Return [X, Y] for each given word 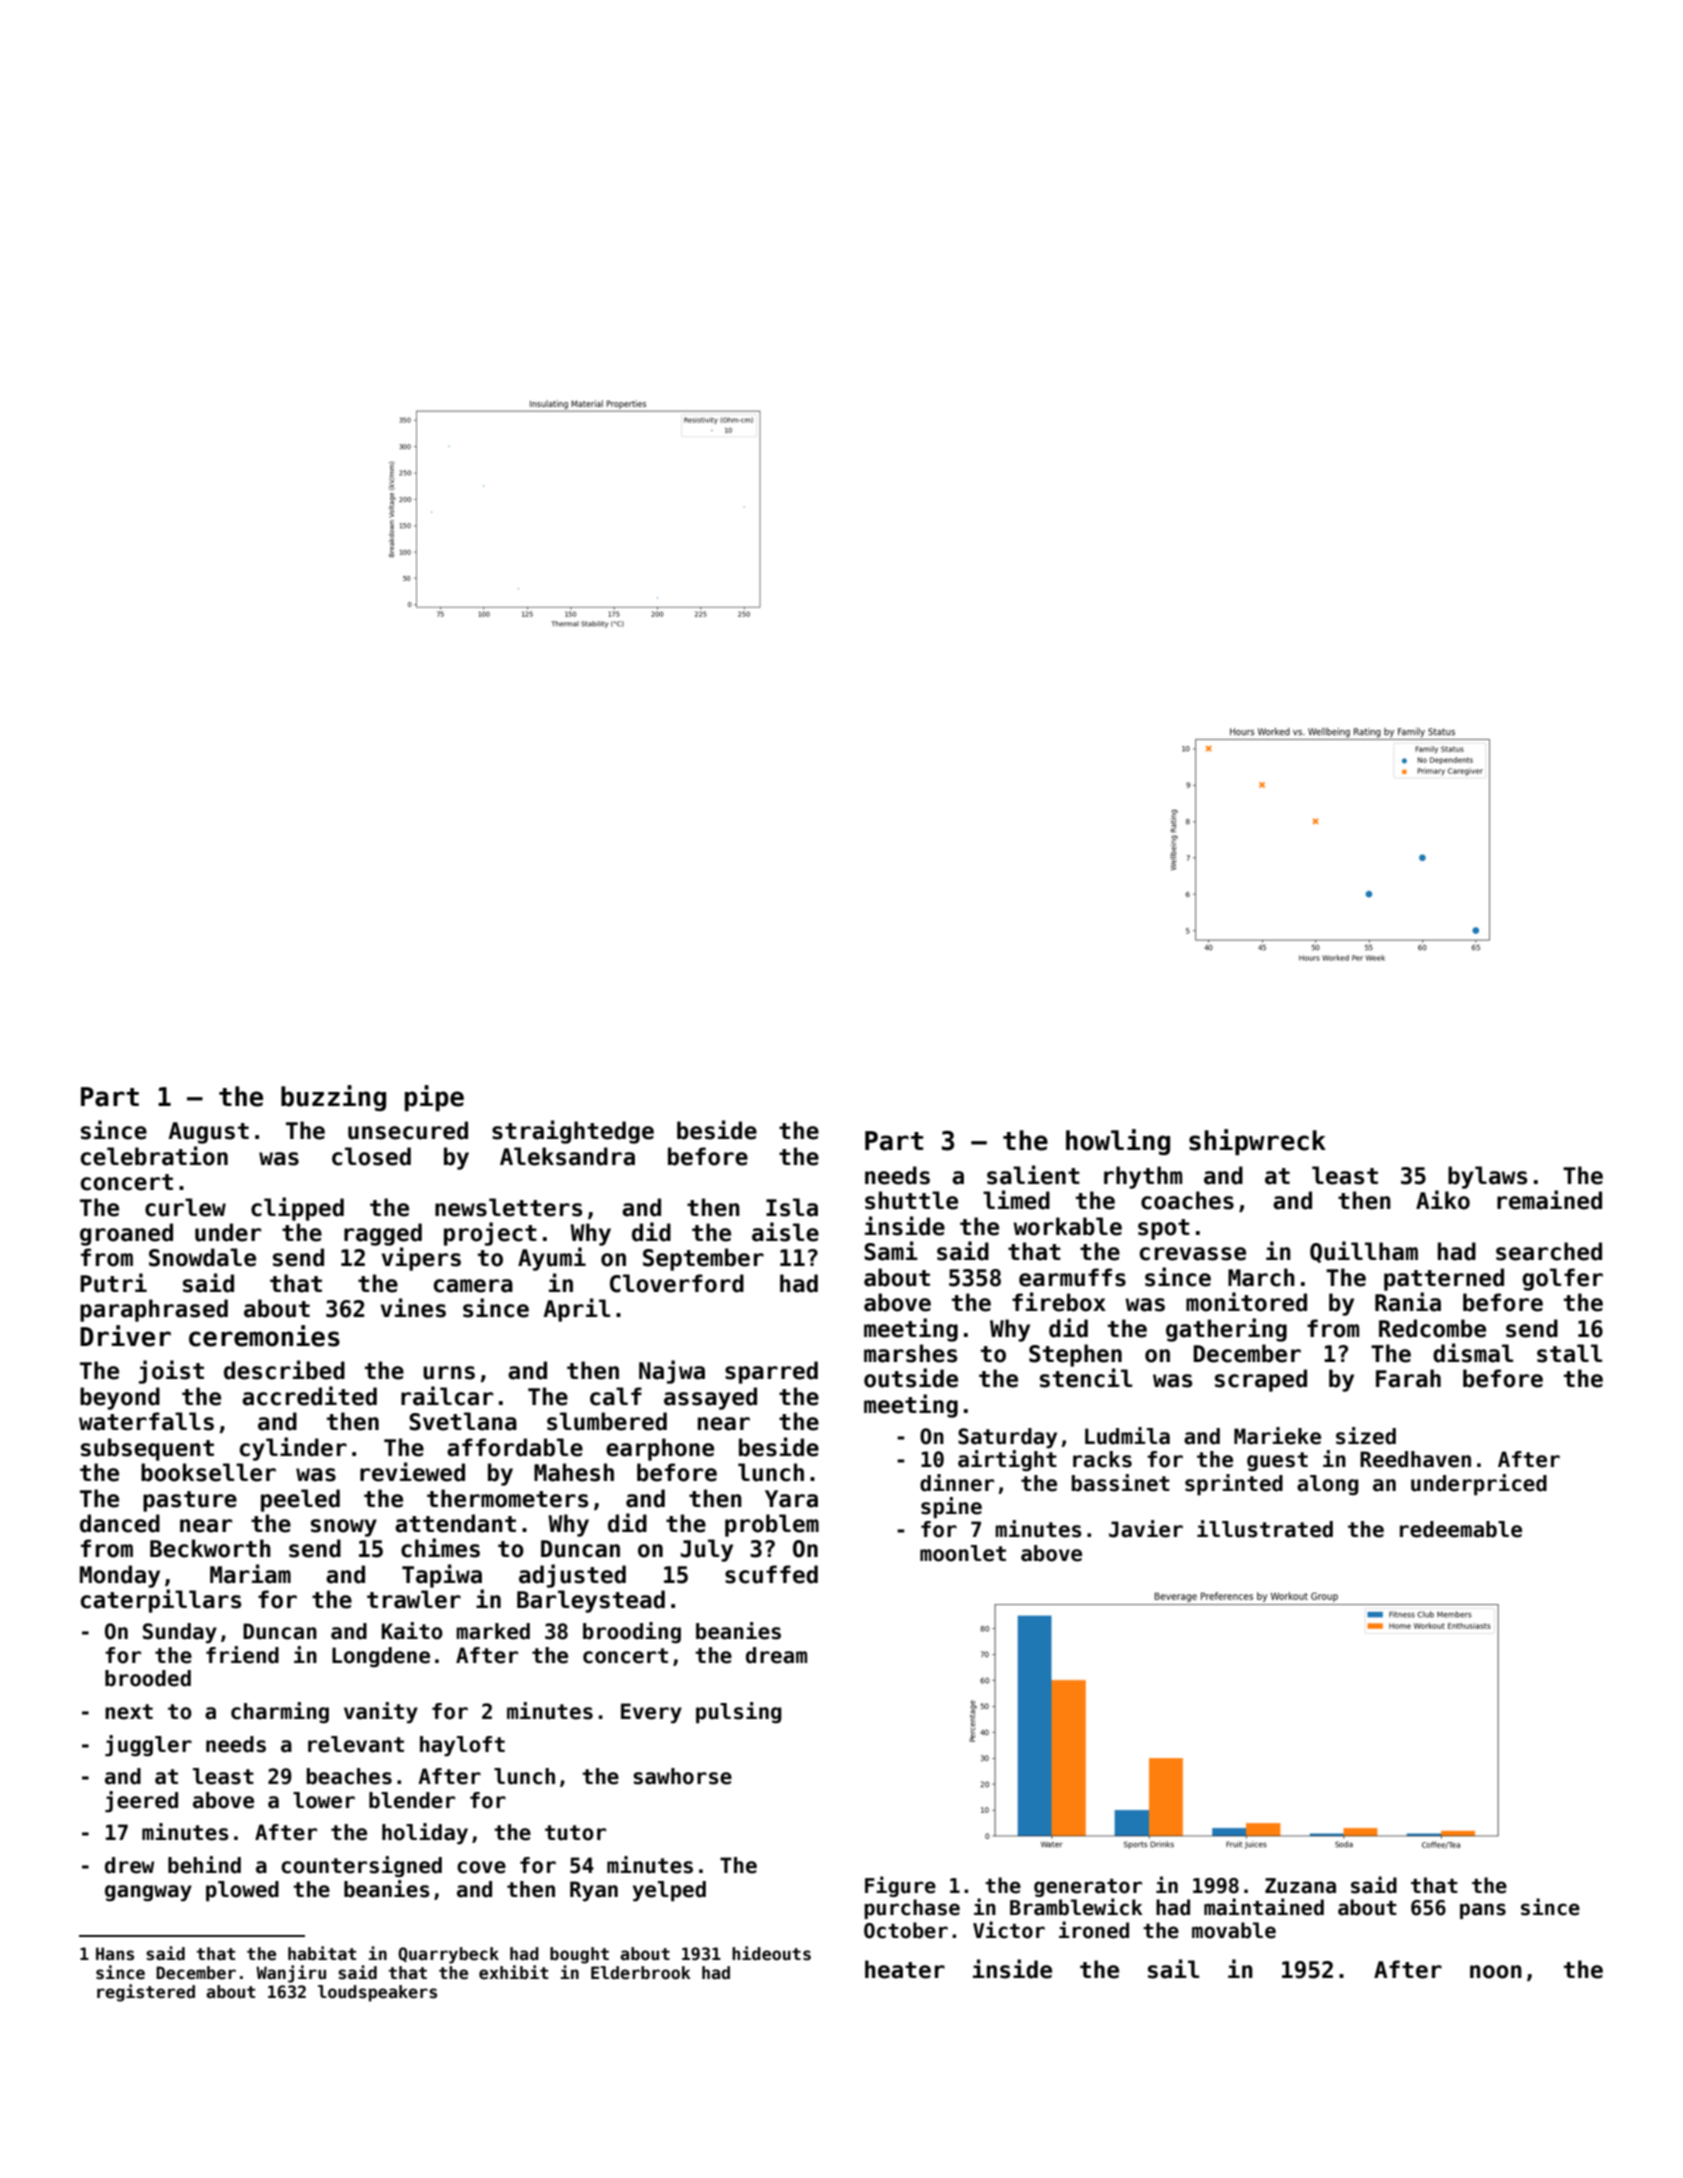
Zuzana [1300, 1886]
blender [412, 1800]
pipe [434, 1098]
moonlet [963, 1553]
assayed [710, 1398]
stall [1569, 1353]
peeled [300, 1500]
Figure [900, 1886]
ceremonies [264, 1336]
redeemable [1461, 1529]
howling [1118, 1142]
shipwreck [1257, 1142]
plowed [242, 1891]
